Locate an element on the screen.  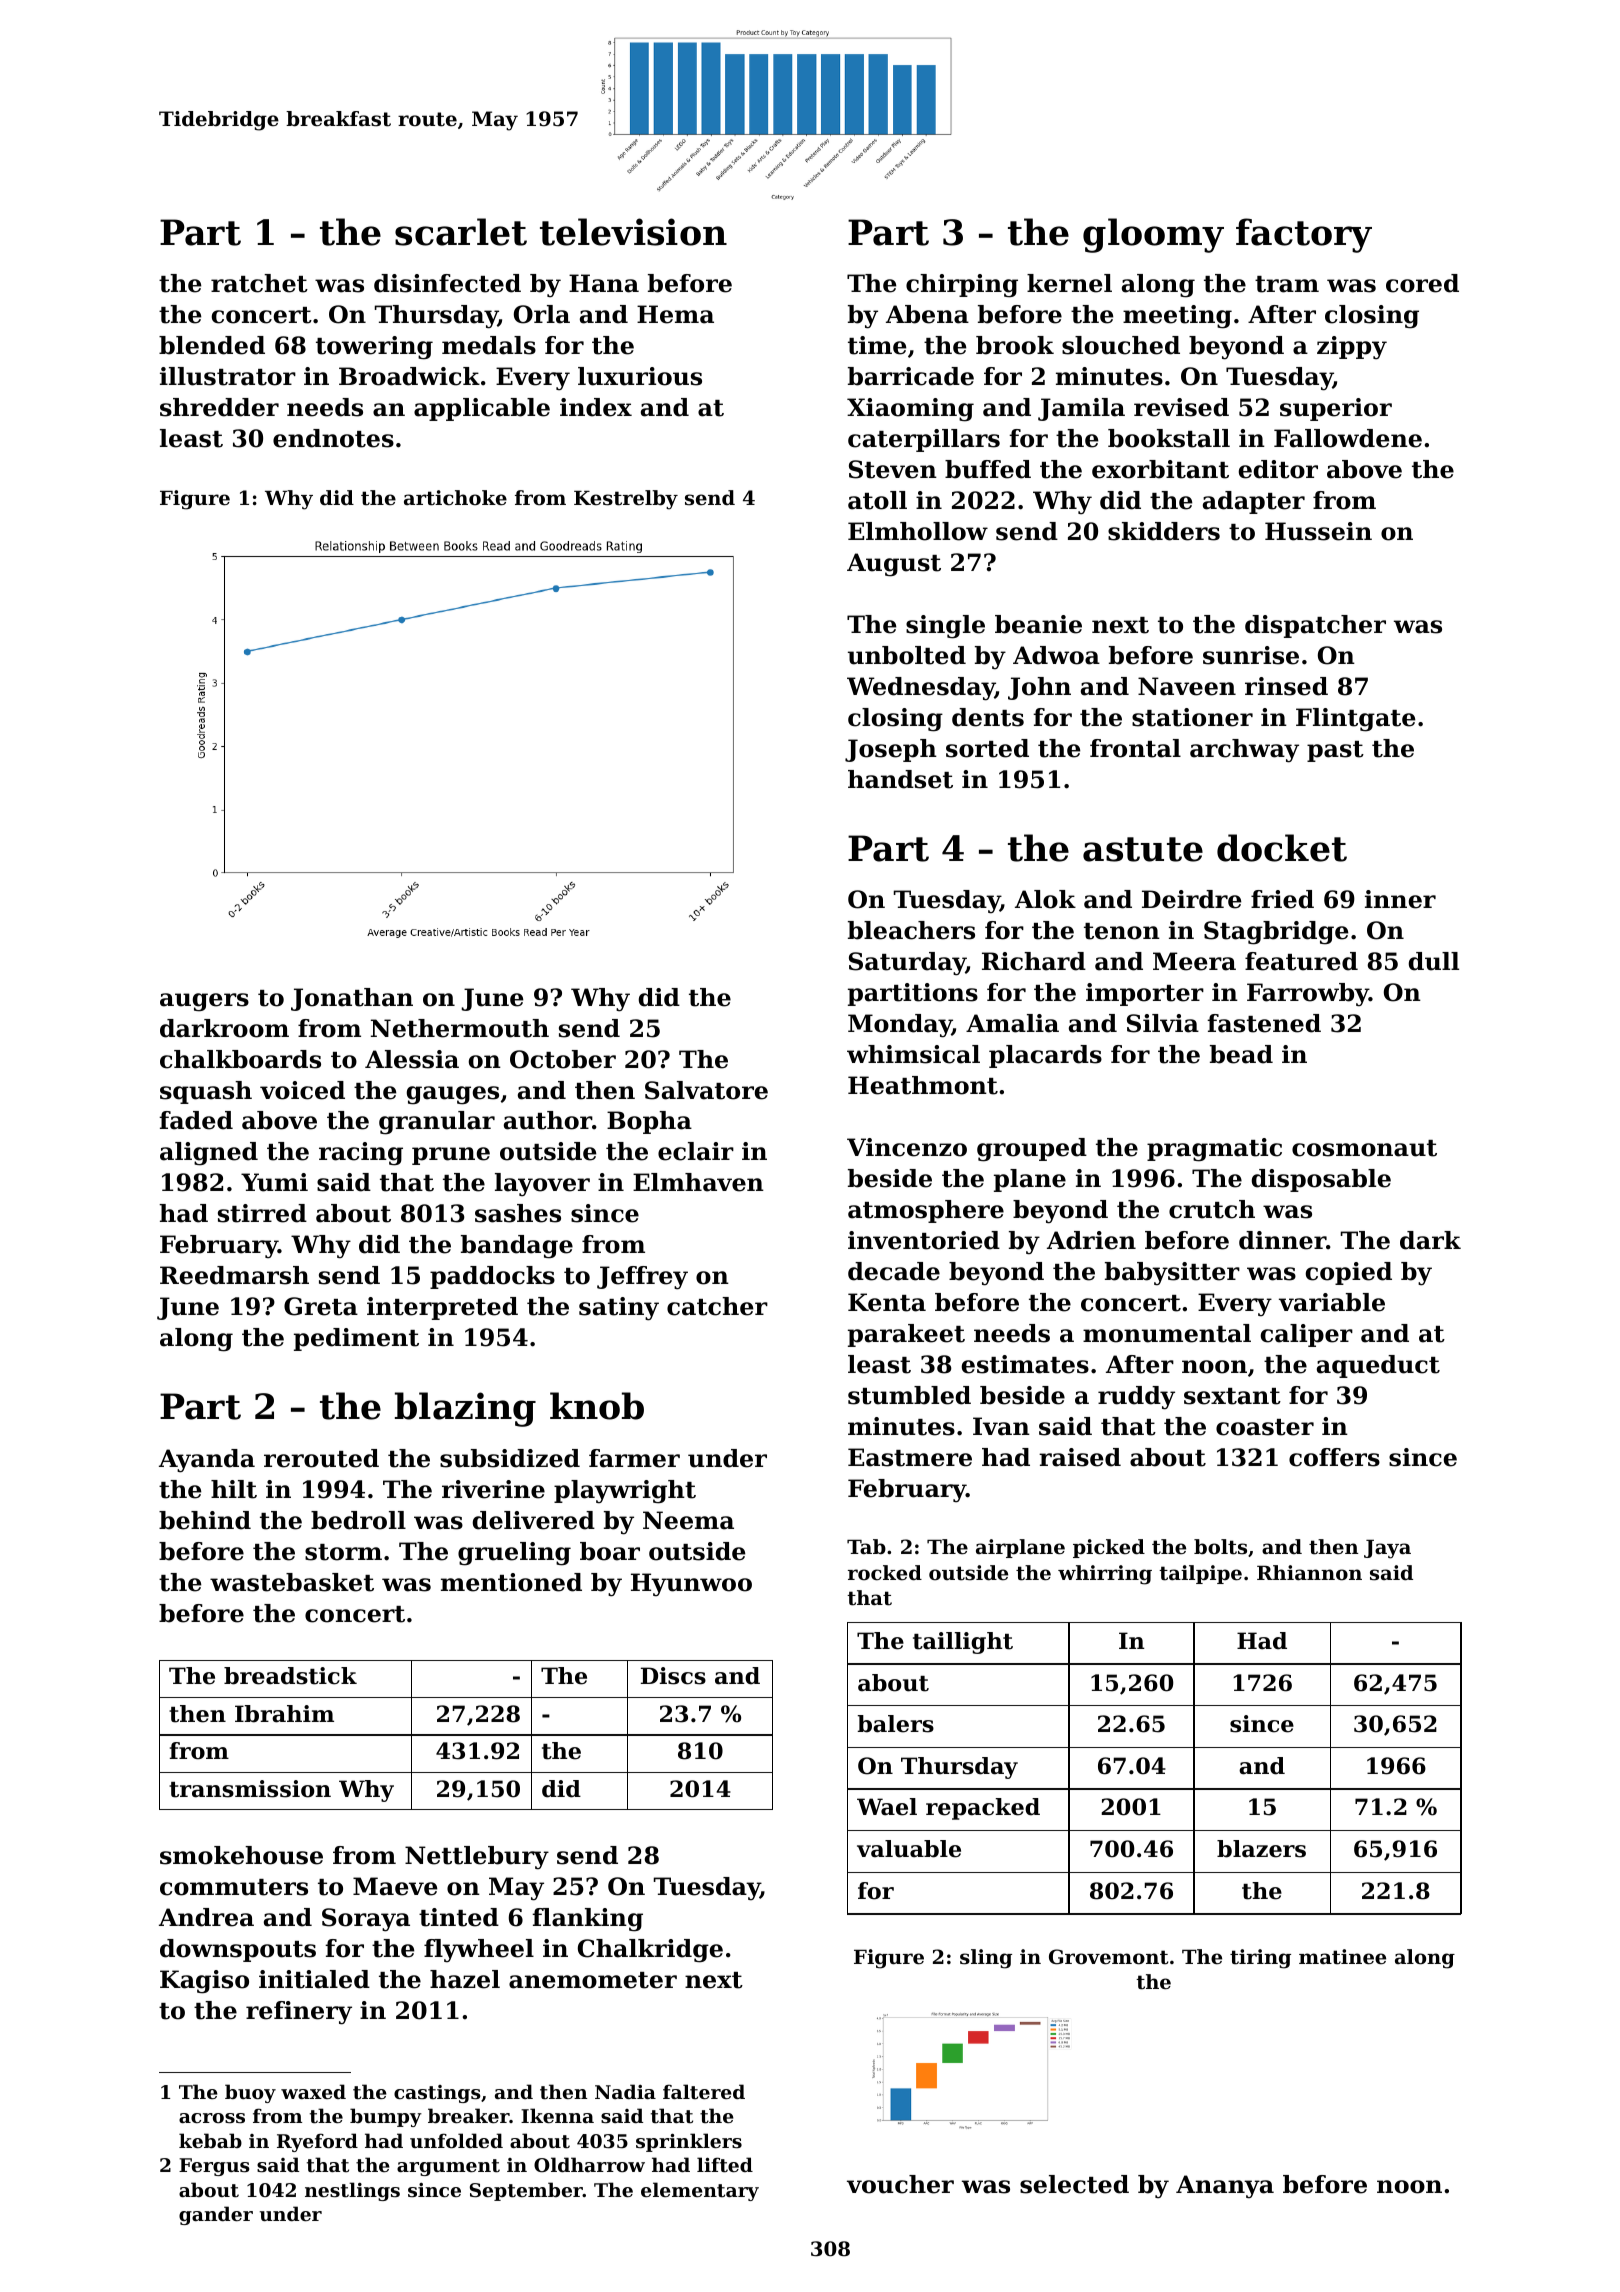
gloomy is located at coordinates (1153, 235).
